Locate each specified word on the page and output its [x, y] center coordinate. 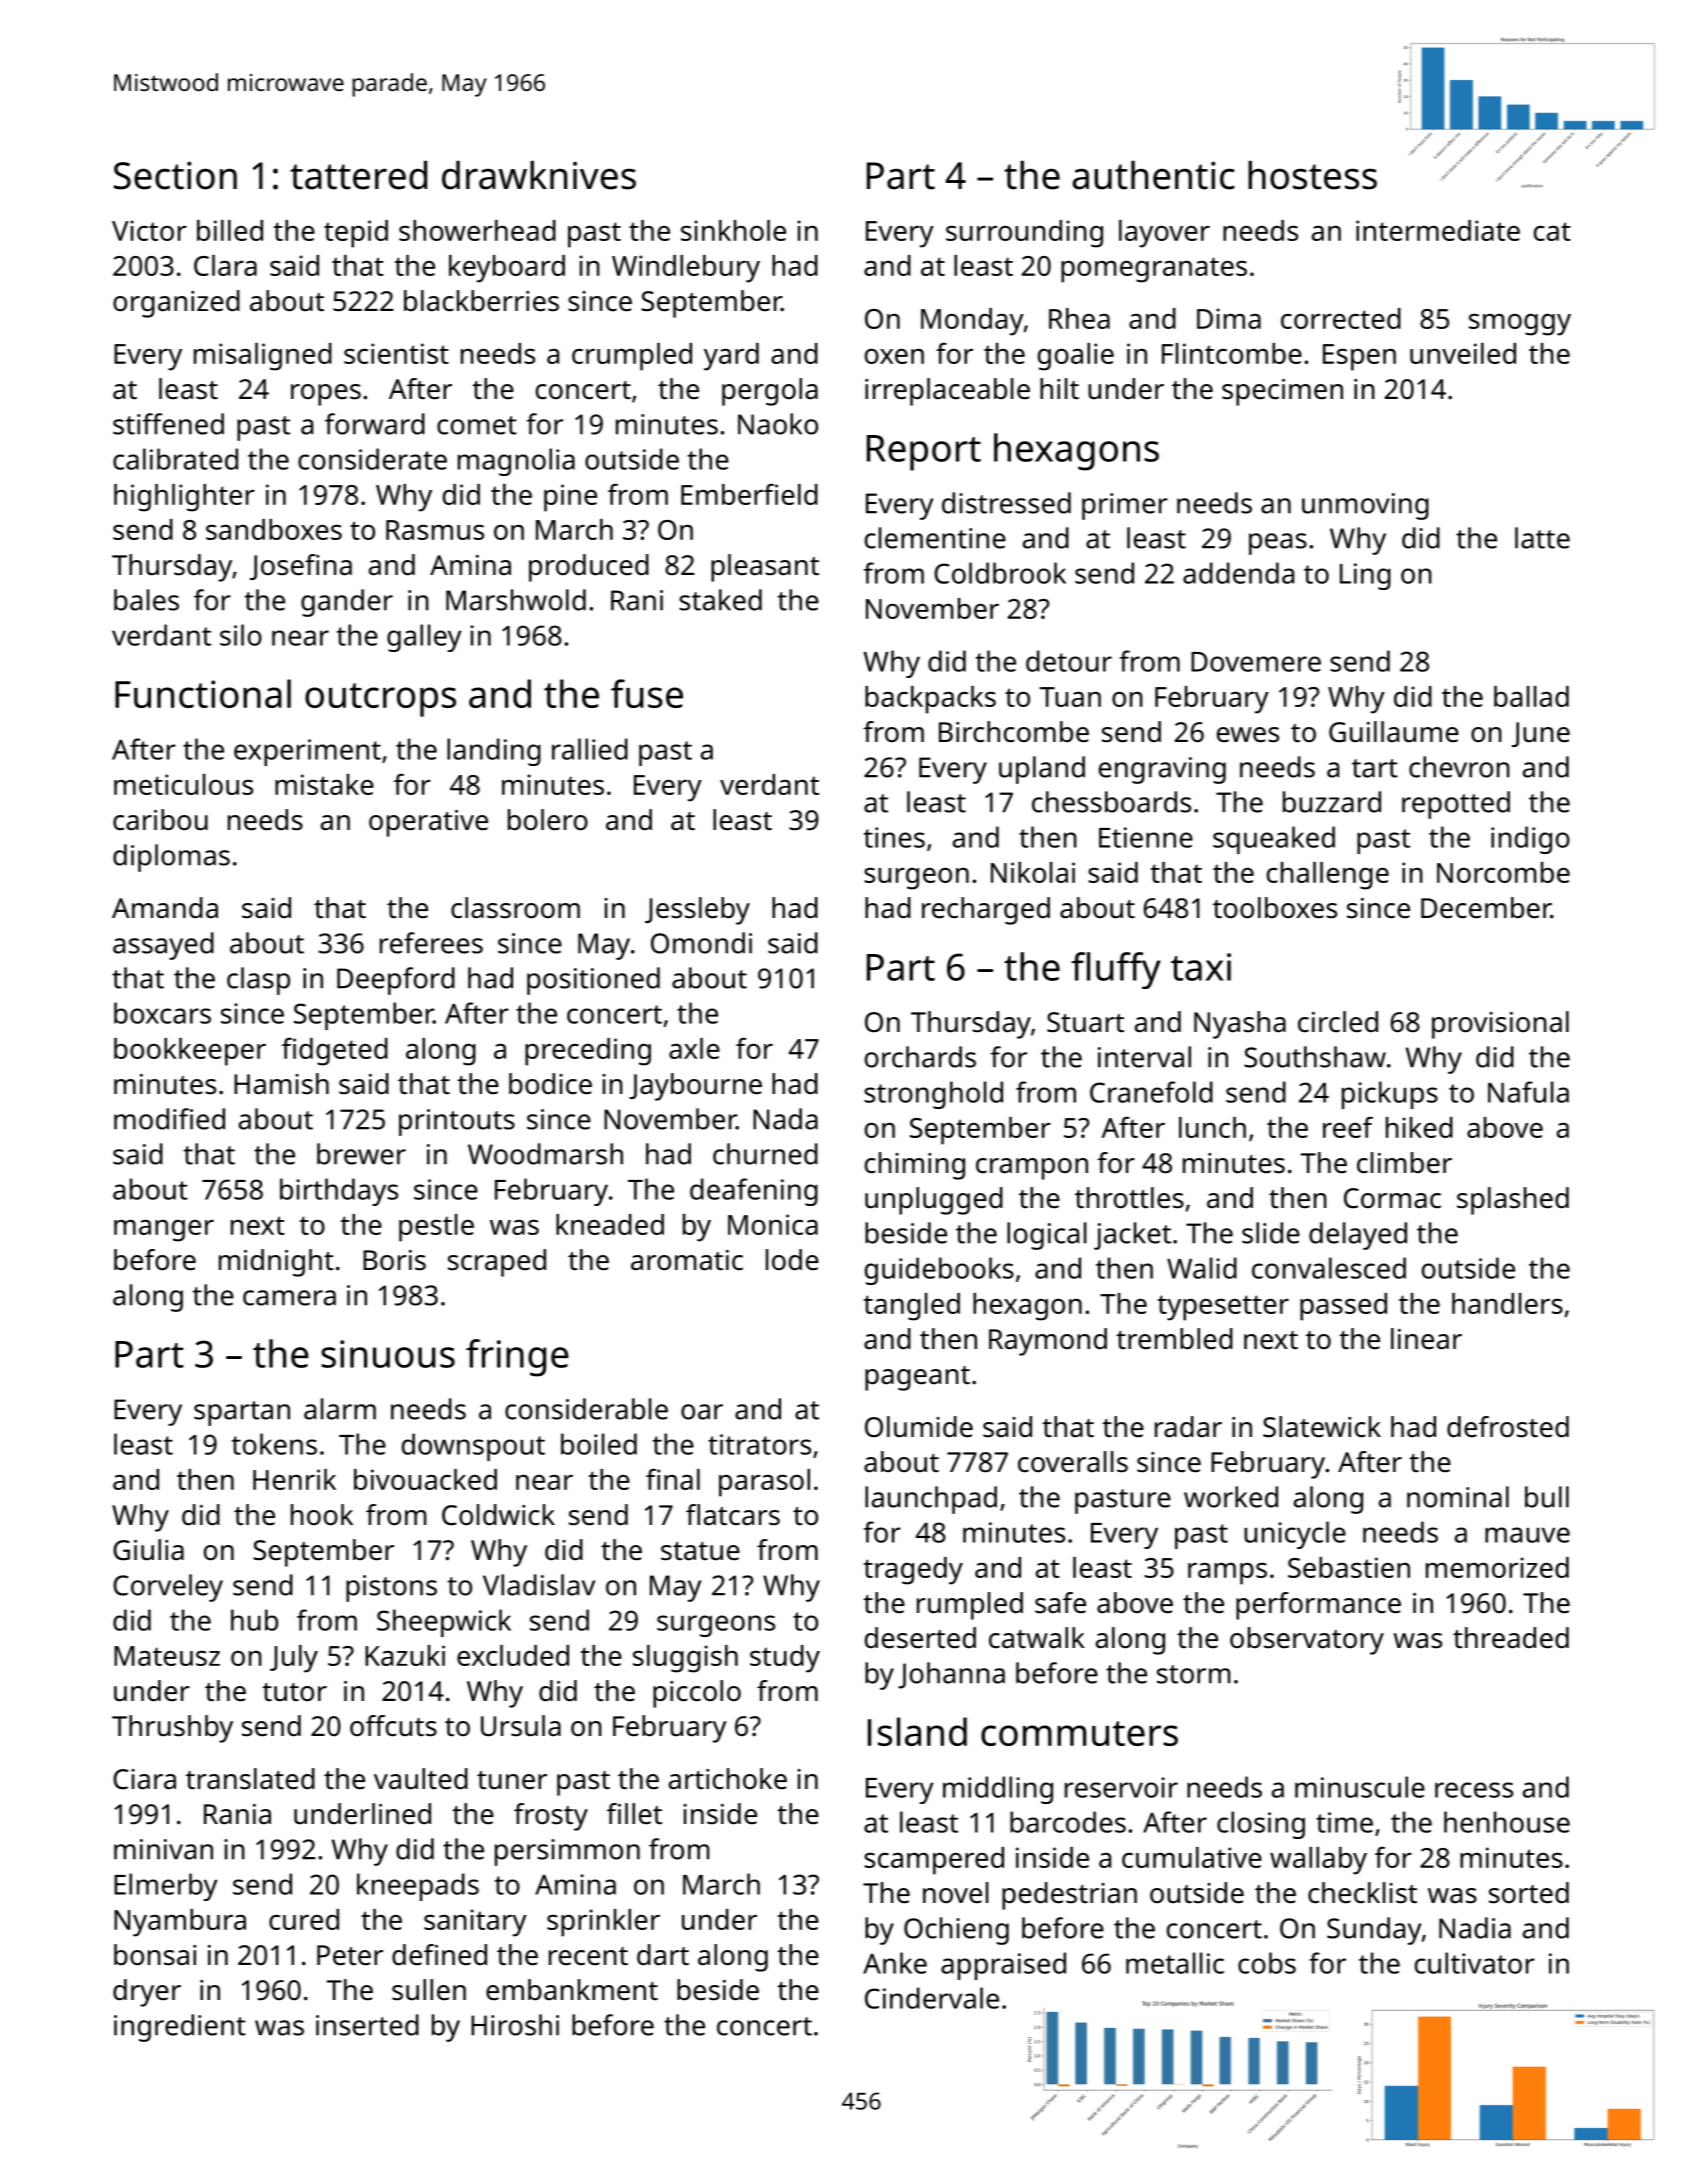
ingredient [180, 2028]
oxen [894, 356]
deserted [920, 1638]
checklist [1362, 1893]
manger [164, 1231]
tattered [358, 175]
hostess [1312, 175]
